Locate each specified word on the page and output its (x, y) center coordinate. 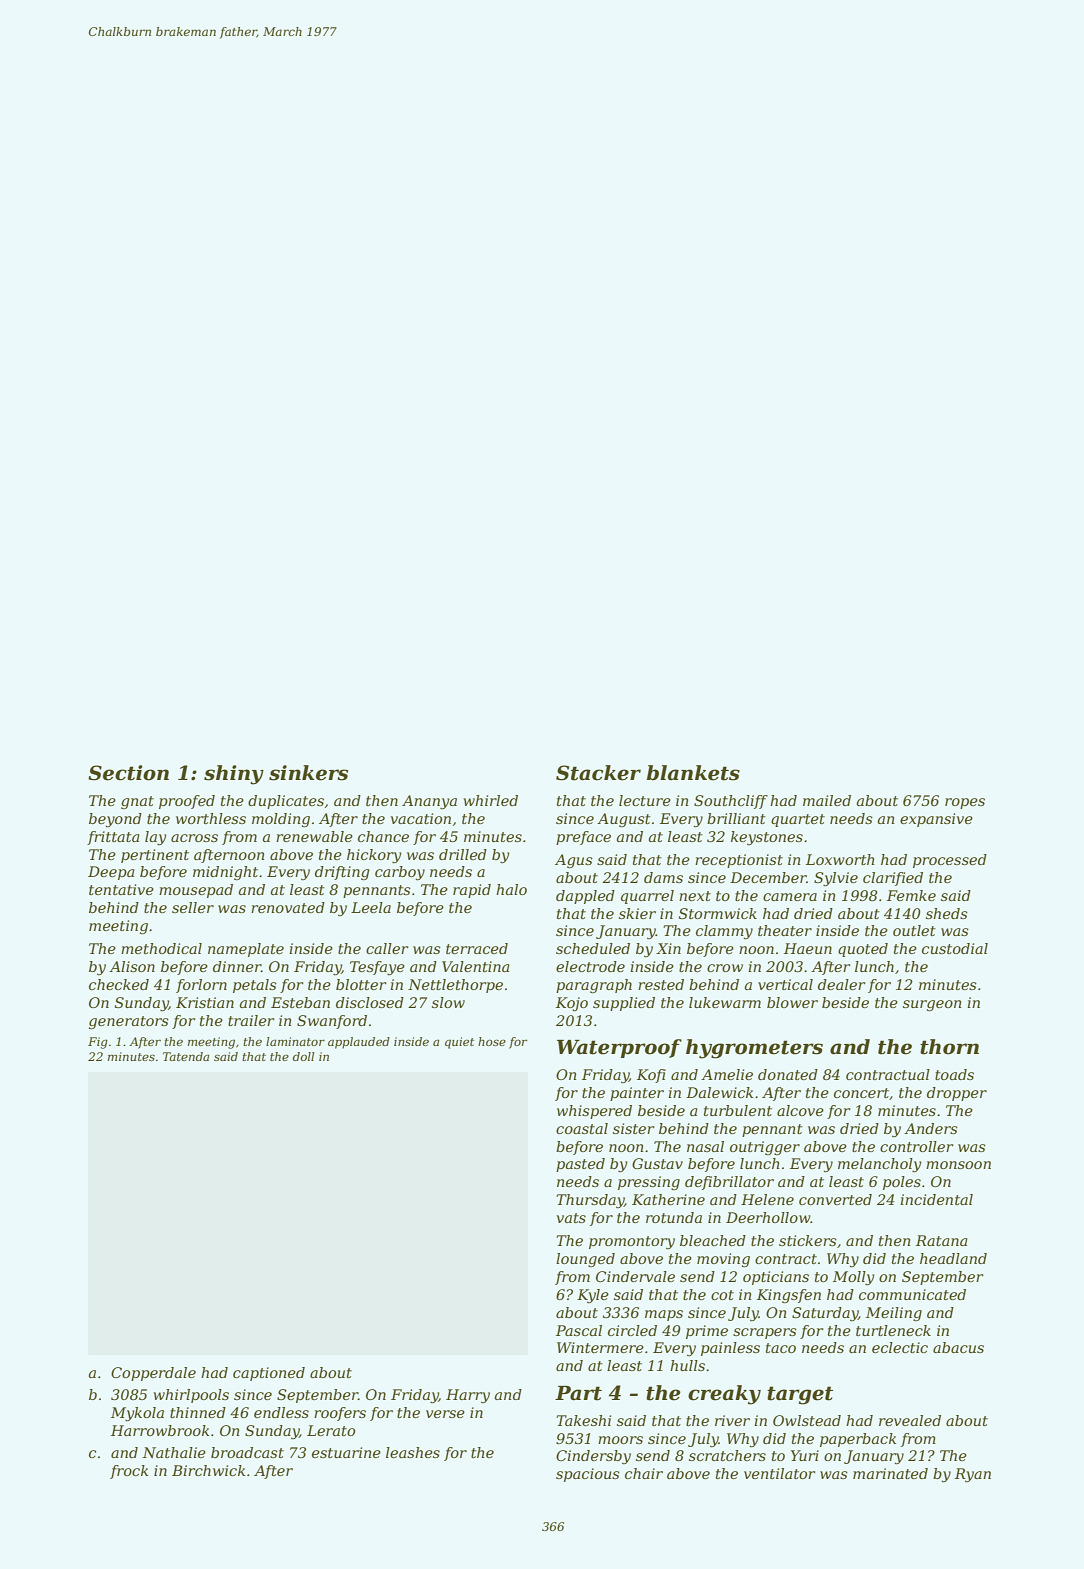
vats (571, 1218)
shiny (234, 775)
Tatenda (186, 1056)
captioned (269, 1374)
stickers (808, 1240)
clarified (893, 879)
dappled (585, 897)
